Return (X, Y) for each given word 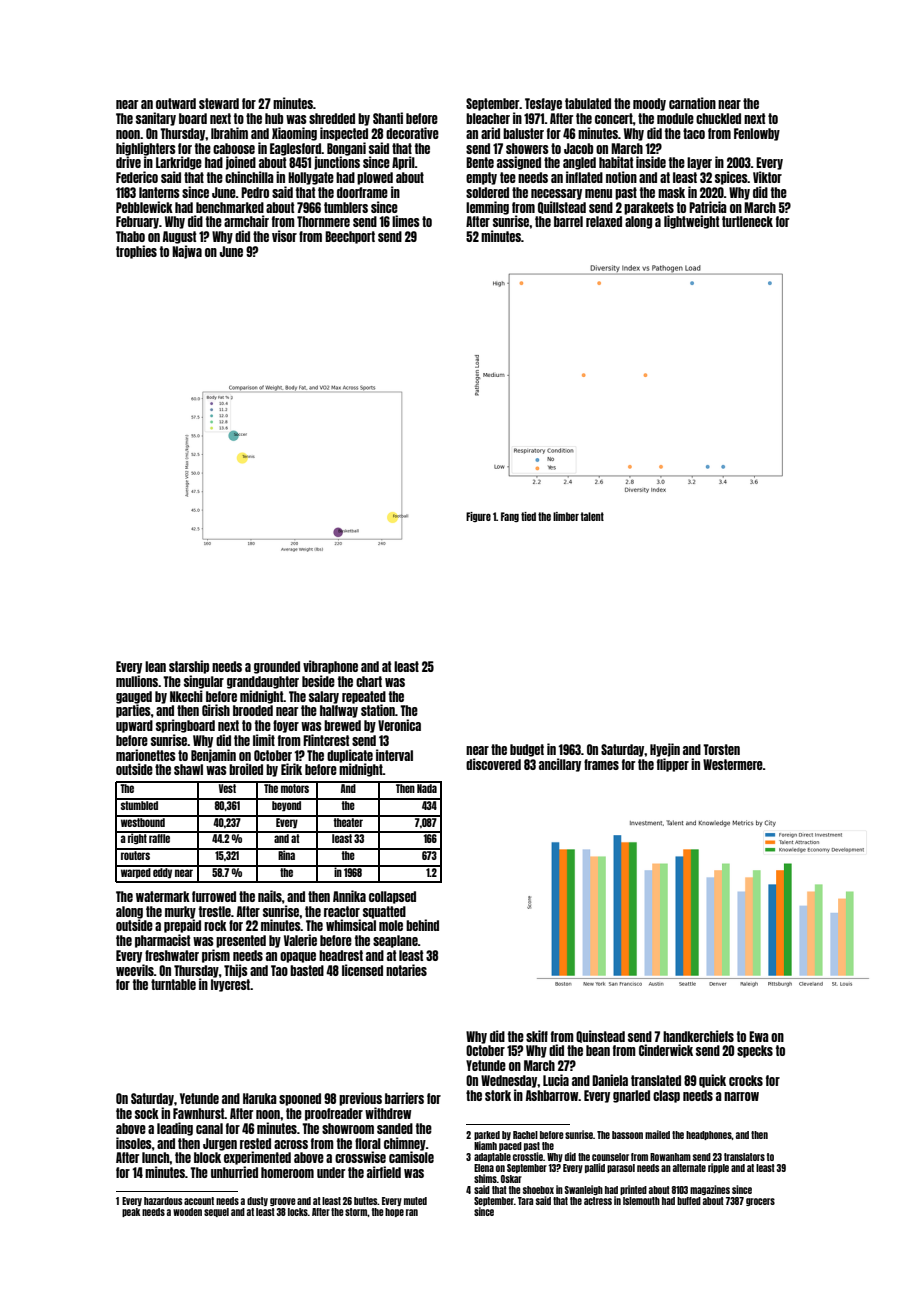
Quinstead (600, 1036)
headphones (709, 1135)
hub (274, 118)
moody (649, 104)
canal (209, 1128)
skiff (537, 1036)
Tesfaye (543, 104)
